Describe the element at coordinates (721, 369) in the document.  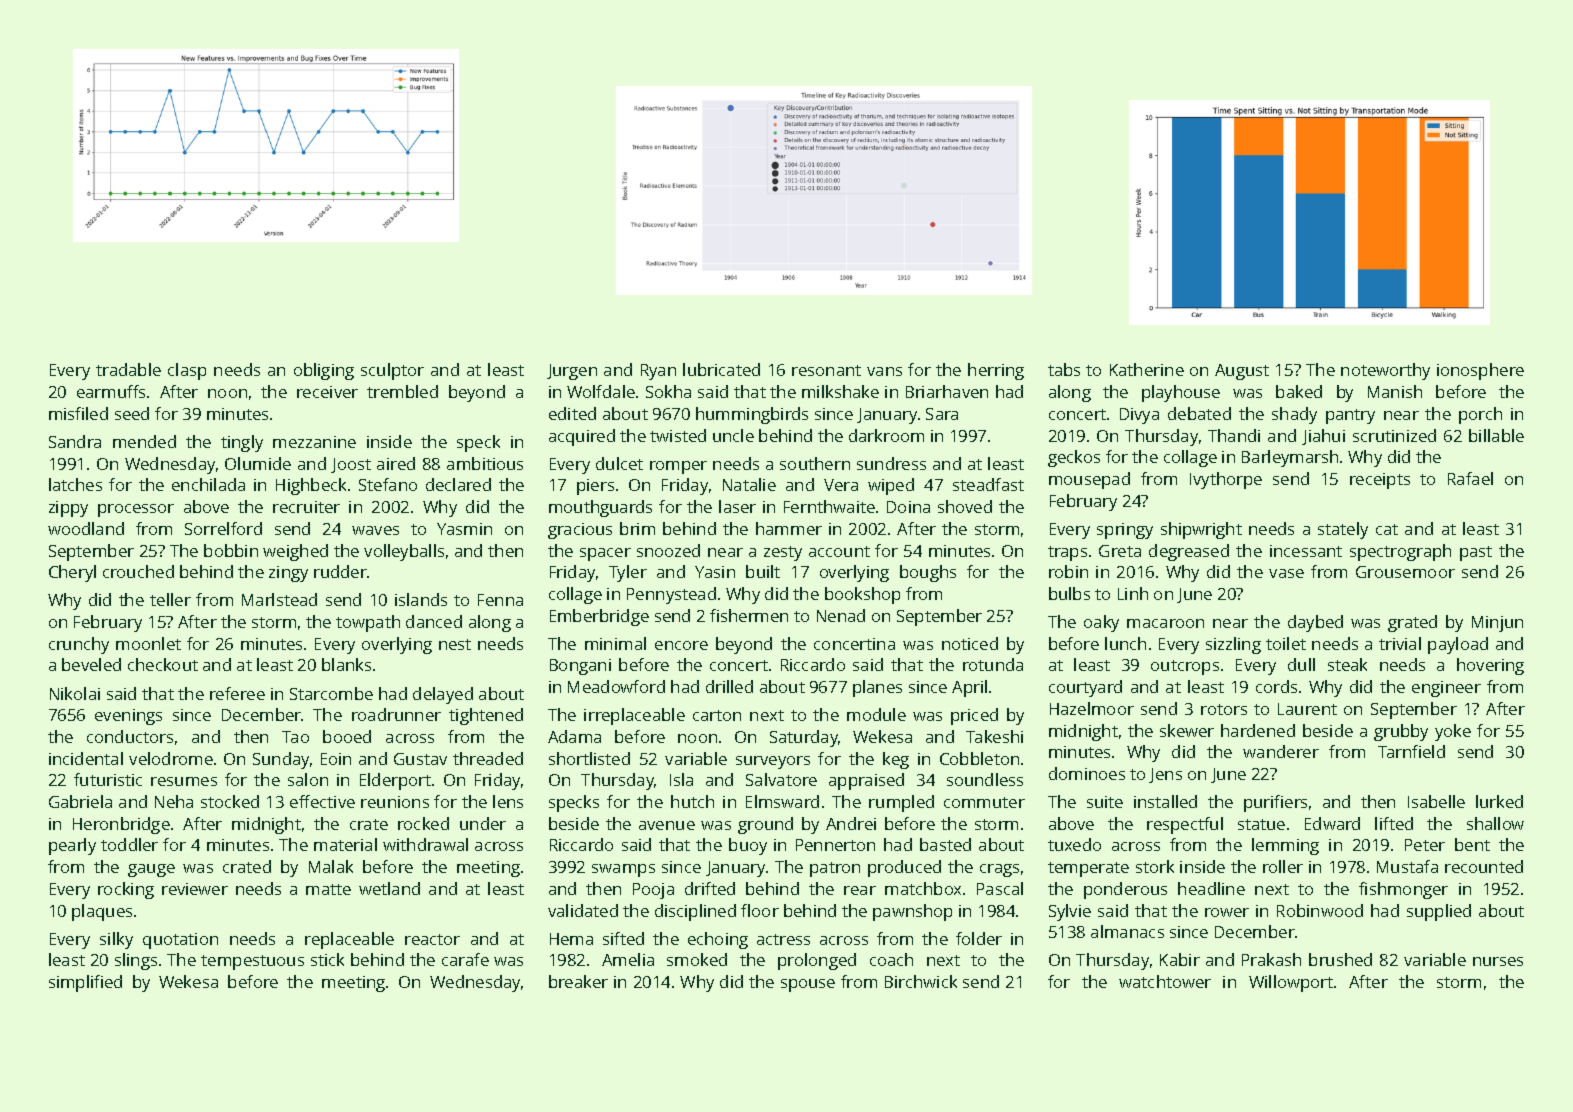
I see `lubricated` at that location.
